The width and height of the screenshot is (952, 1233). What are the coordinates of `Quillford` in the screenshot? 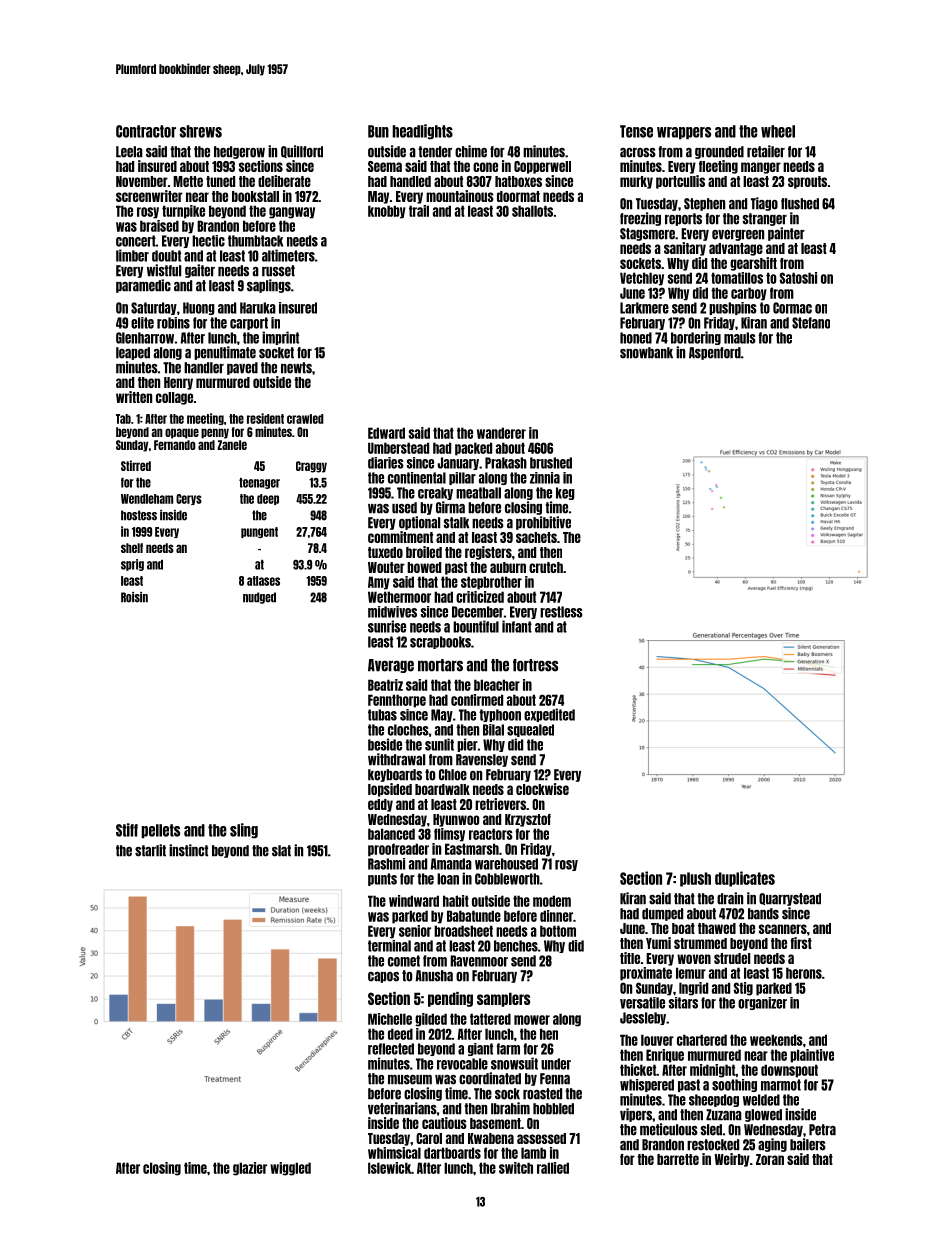 It's located at (302, 151).
